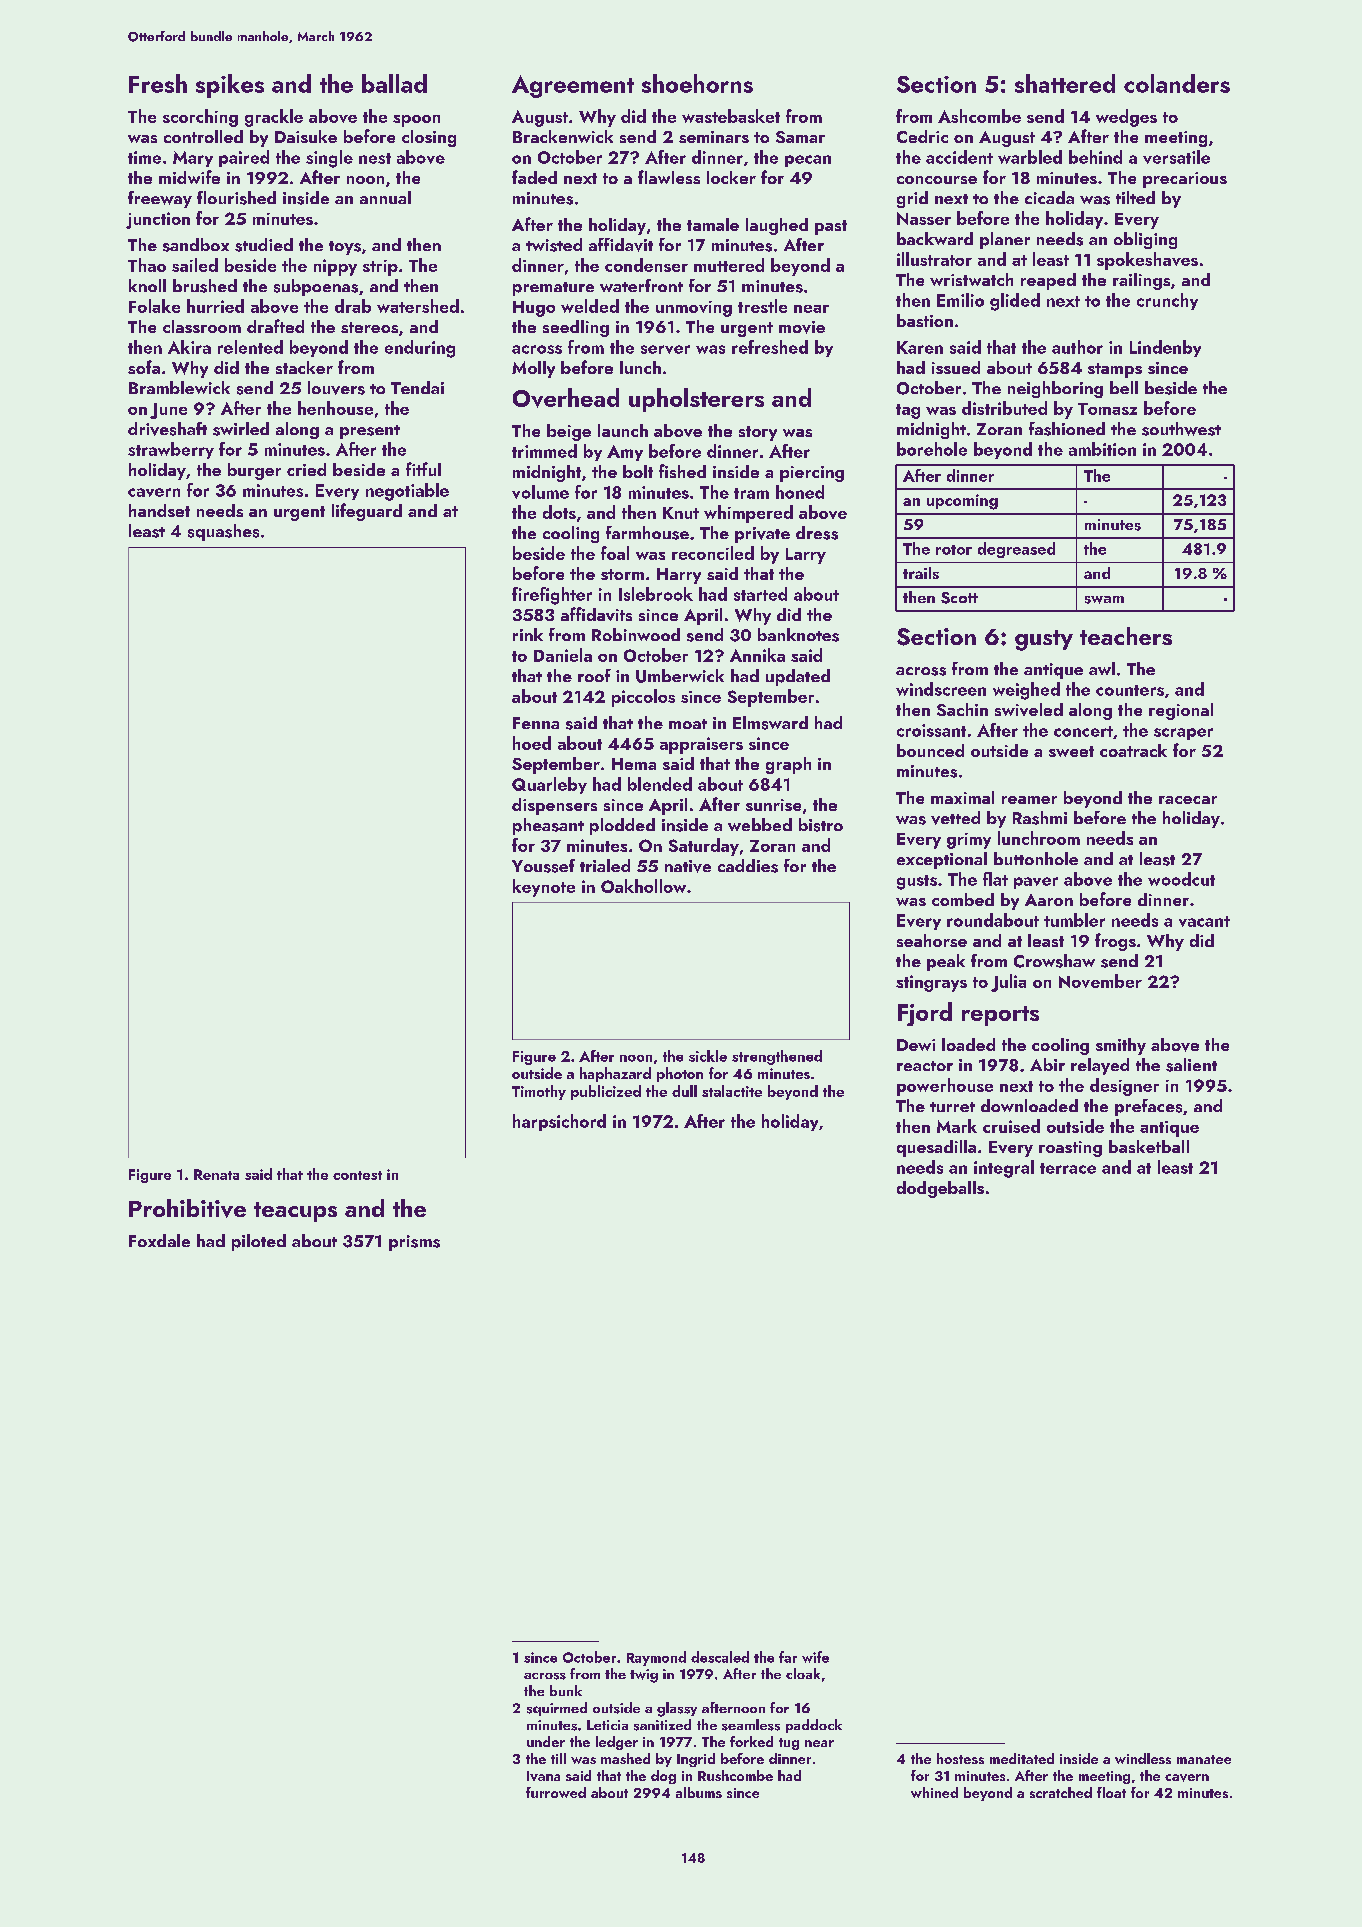  Describe the element at coordinates (230, 86) in the image. I see `spikes` at that location.
